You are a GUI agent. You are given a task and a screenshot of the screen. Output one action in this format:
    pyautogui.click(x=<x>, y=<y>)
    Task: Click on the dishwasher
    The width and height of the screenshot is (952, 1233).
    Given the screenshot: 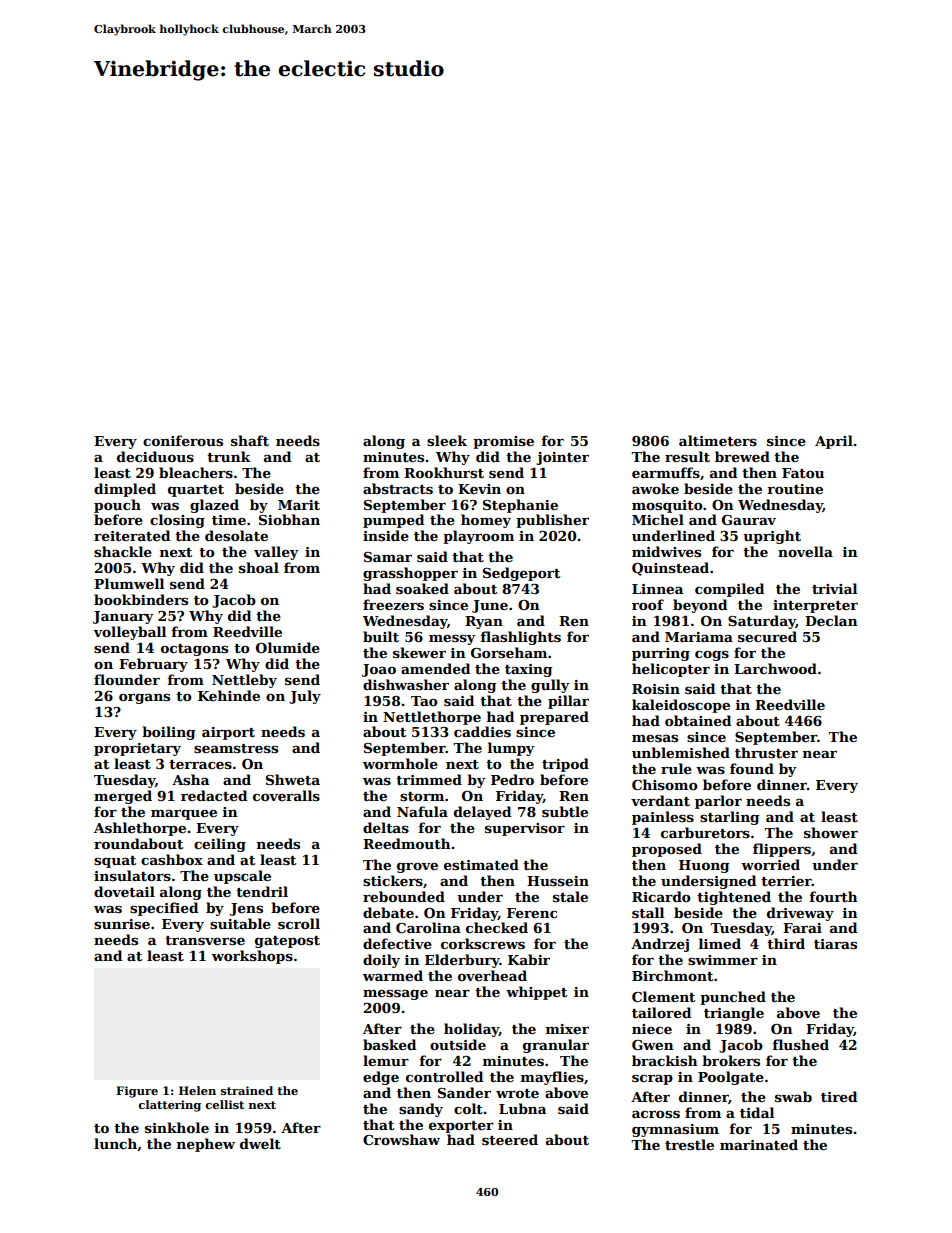 What is the action you would take?
    pyautogui.click(x=406, y=684)
